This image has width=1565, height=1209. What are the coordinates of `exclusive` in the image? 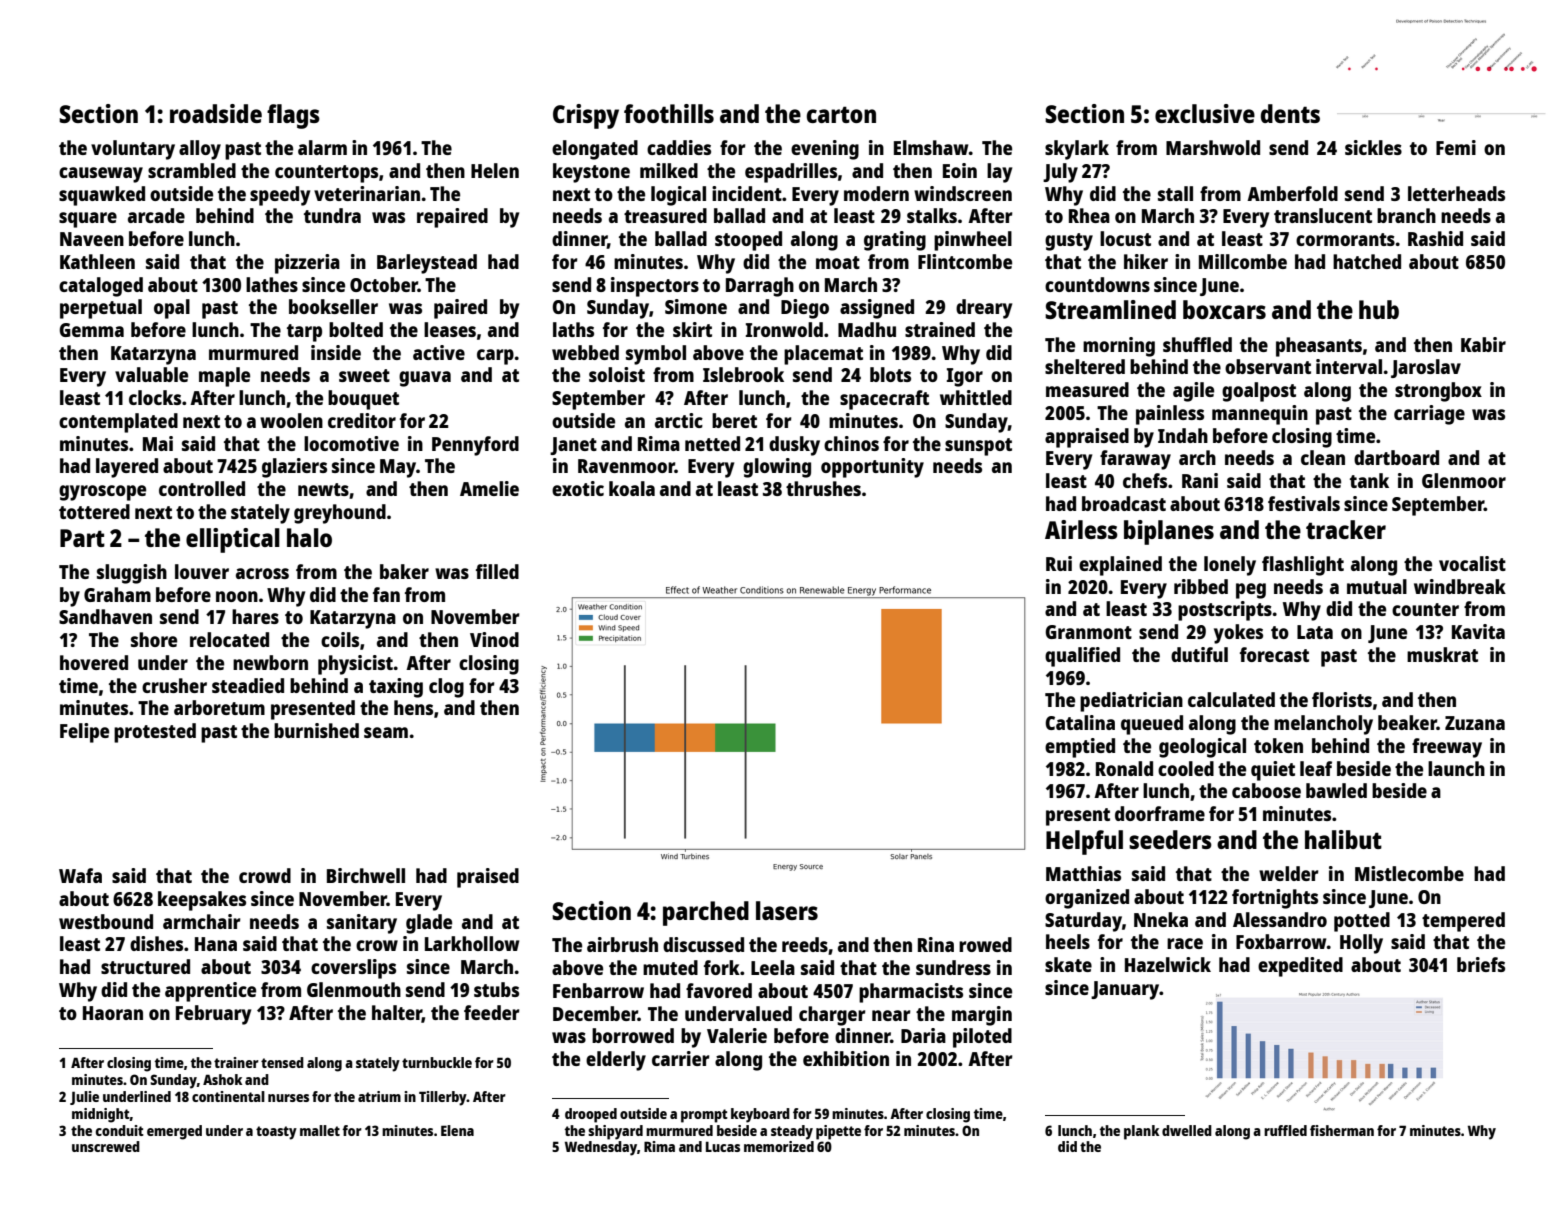 It's located at (1205, 113).
